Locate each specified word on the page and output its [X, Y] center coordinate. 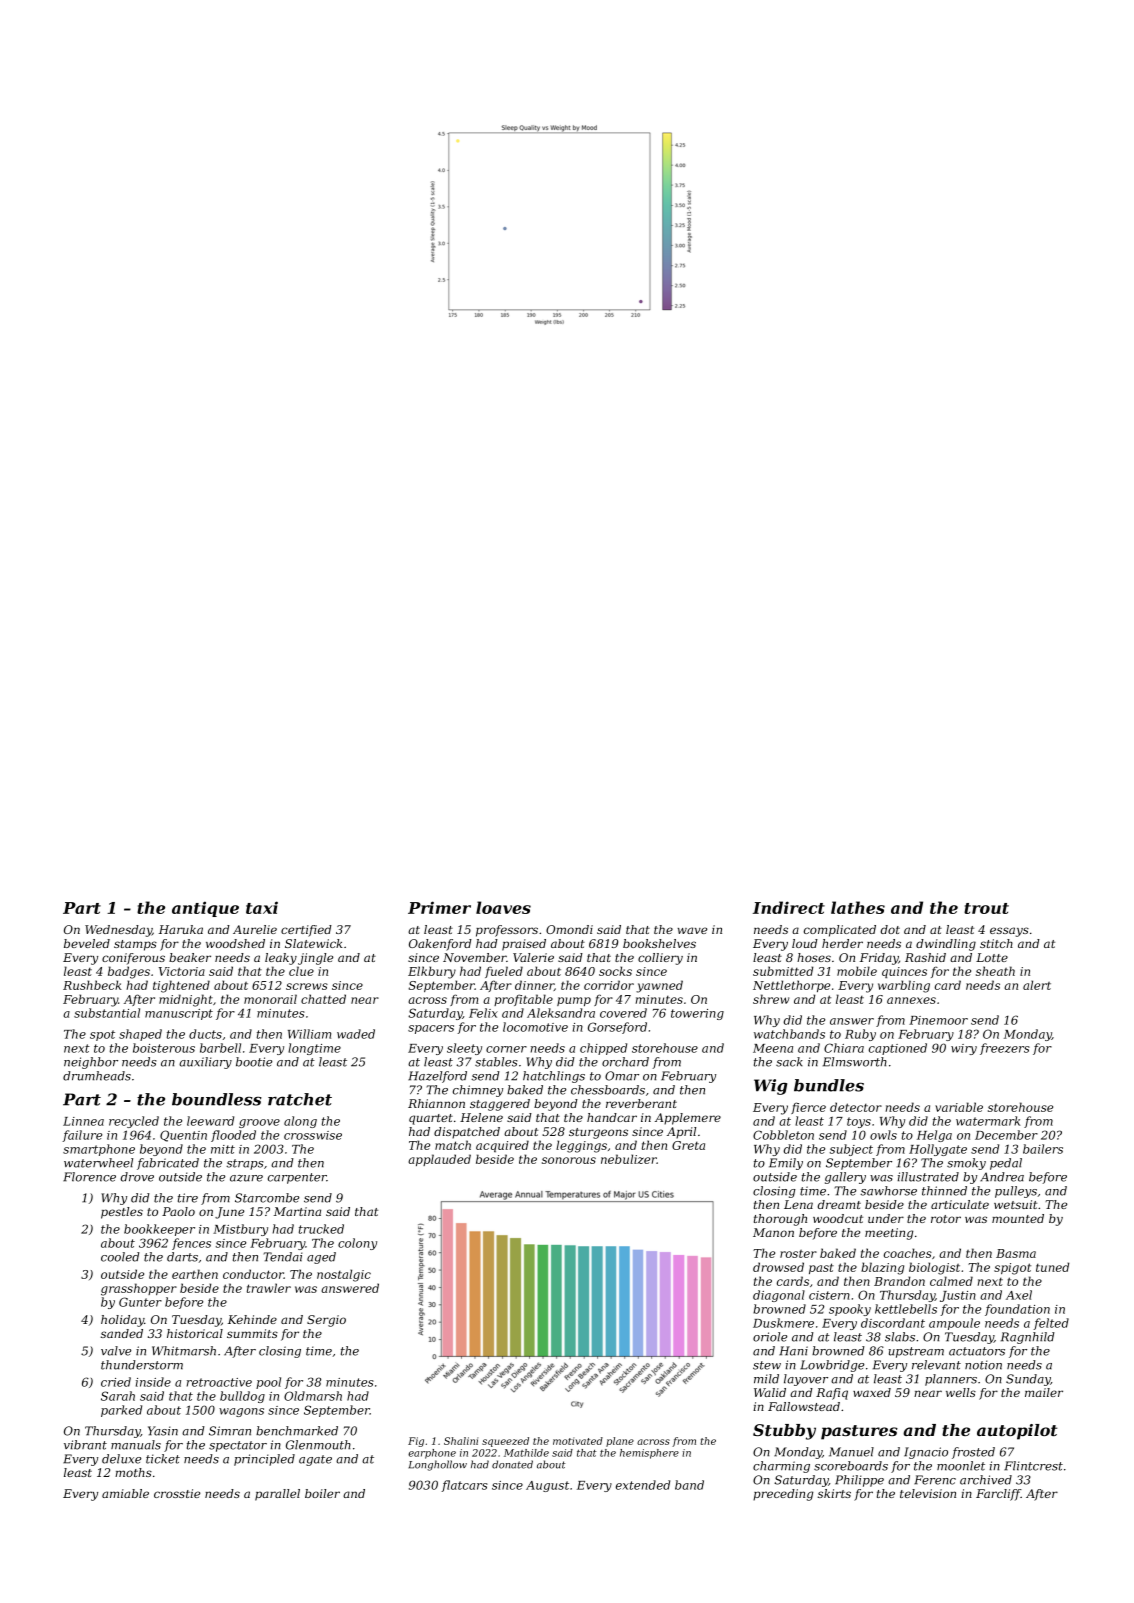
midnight [186, 1000]
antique [205, 909]
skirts [834, 1493]
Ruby [860, 1035]
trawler [269, 1288]
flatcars [464, 1486]
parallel [277, 1495]
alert [1037, 985]
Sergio [326, 1321]
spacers [431, 1029]
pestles [122, 1213]
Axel [1019, 1295]
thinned [944, 1191]
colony [357, 1244]
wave [692, 930]
